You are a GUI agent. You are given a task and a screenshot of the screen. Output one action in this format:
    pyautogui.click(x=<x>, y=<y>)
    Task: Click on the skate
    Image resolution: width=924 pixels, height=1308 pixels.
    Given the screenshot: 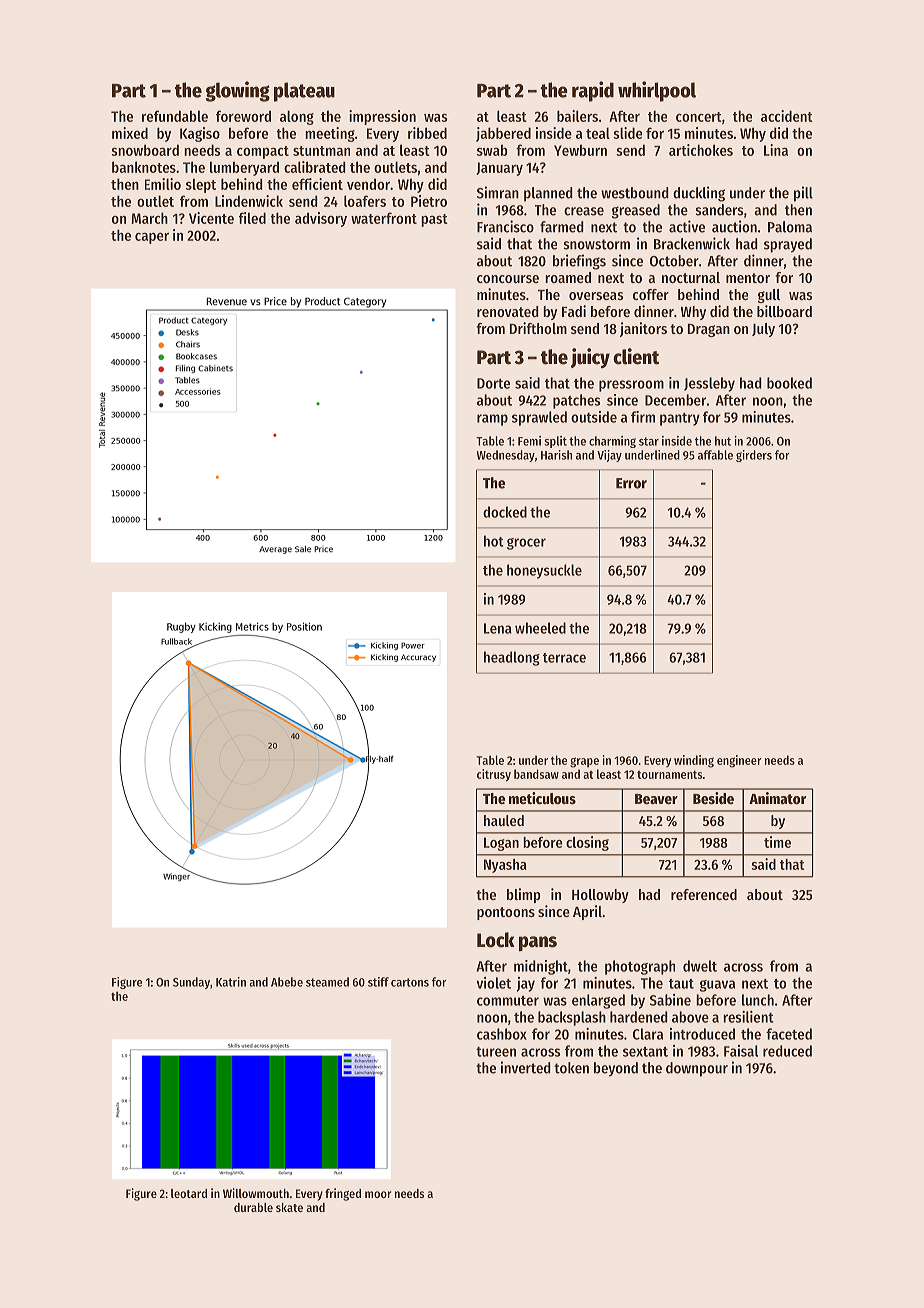 What is the action you would take?
    pyautogui.click(x=289, y=1207)
